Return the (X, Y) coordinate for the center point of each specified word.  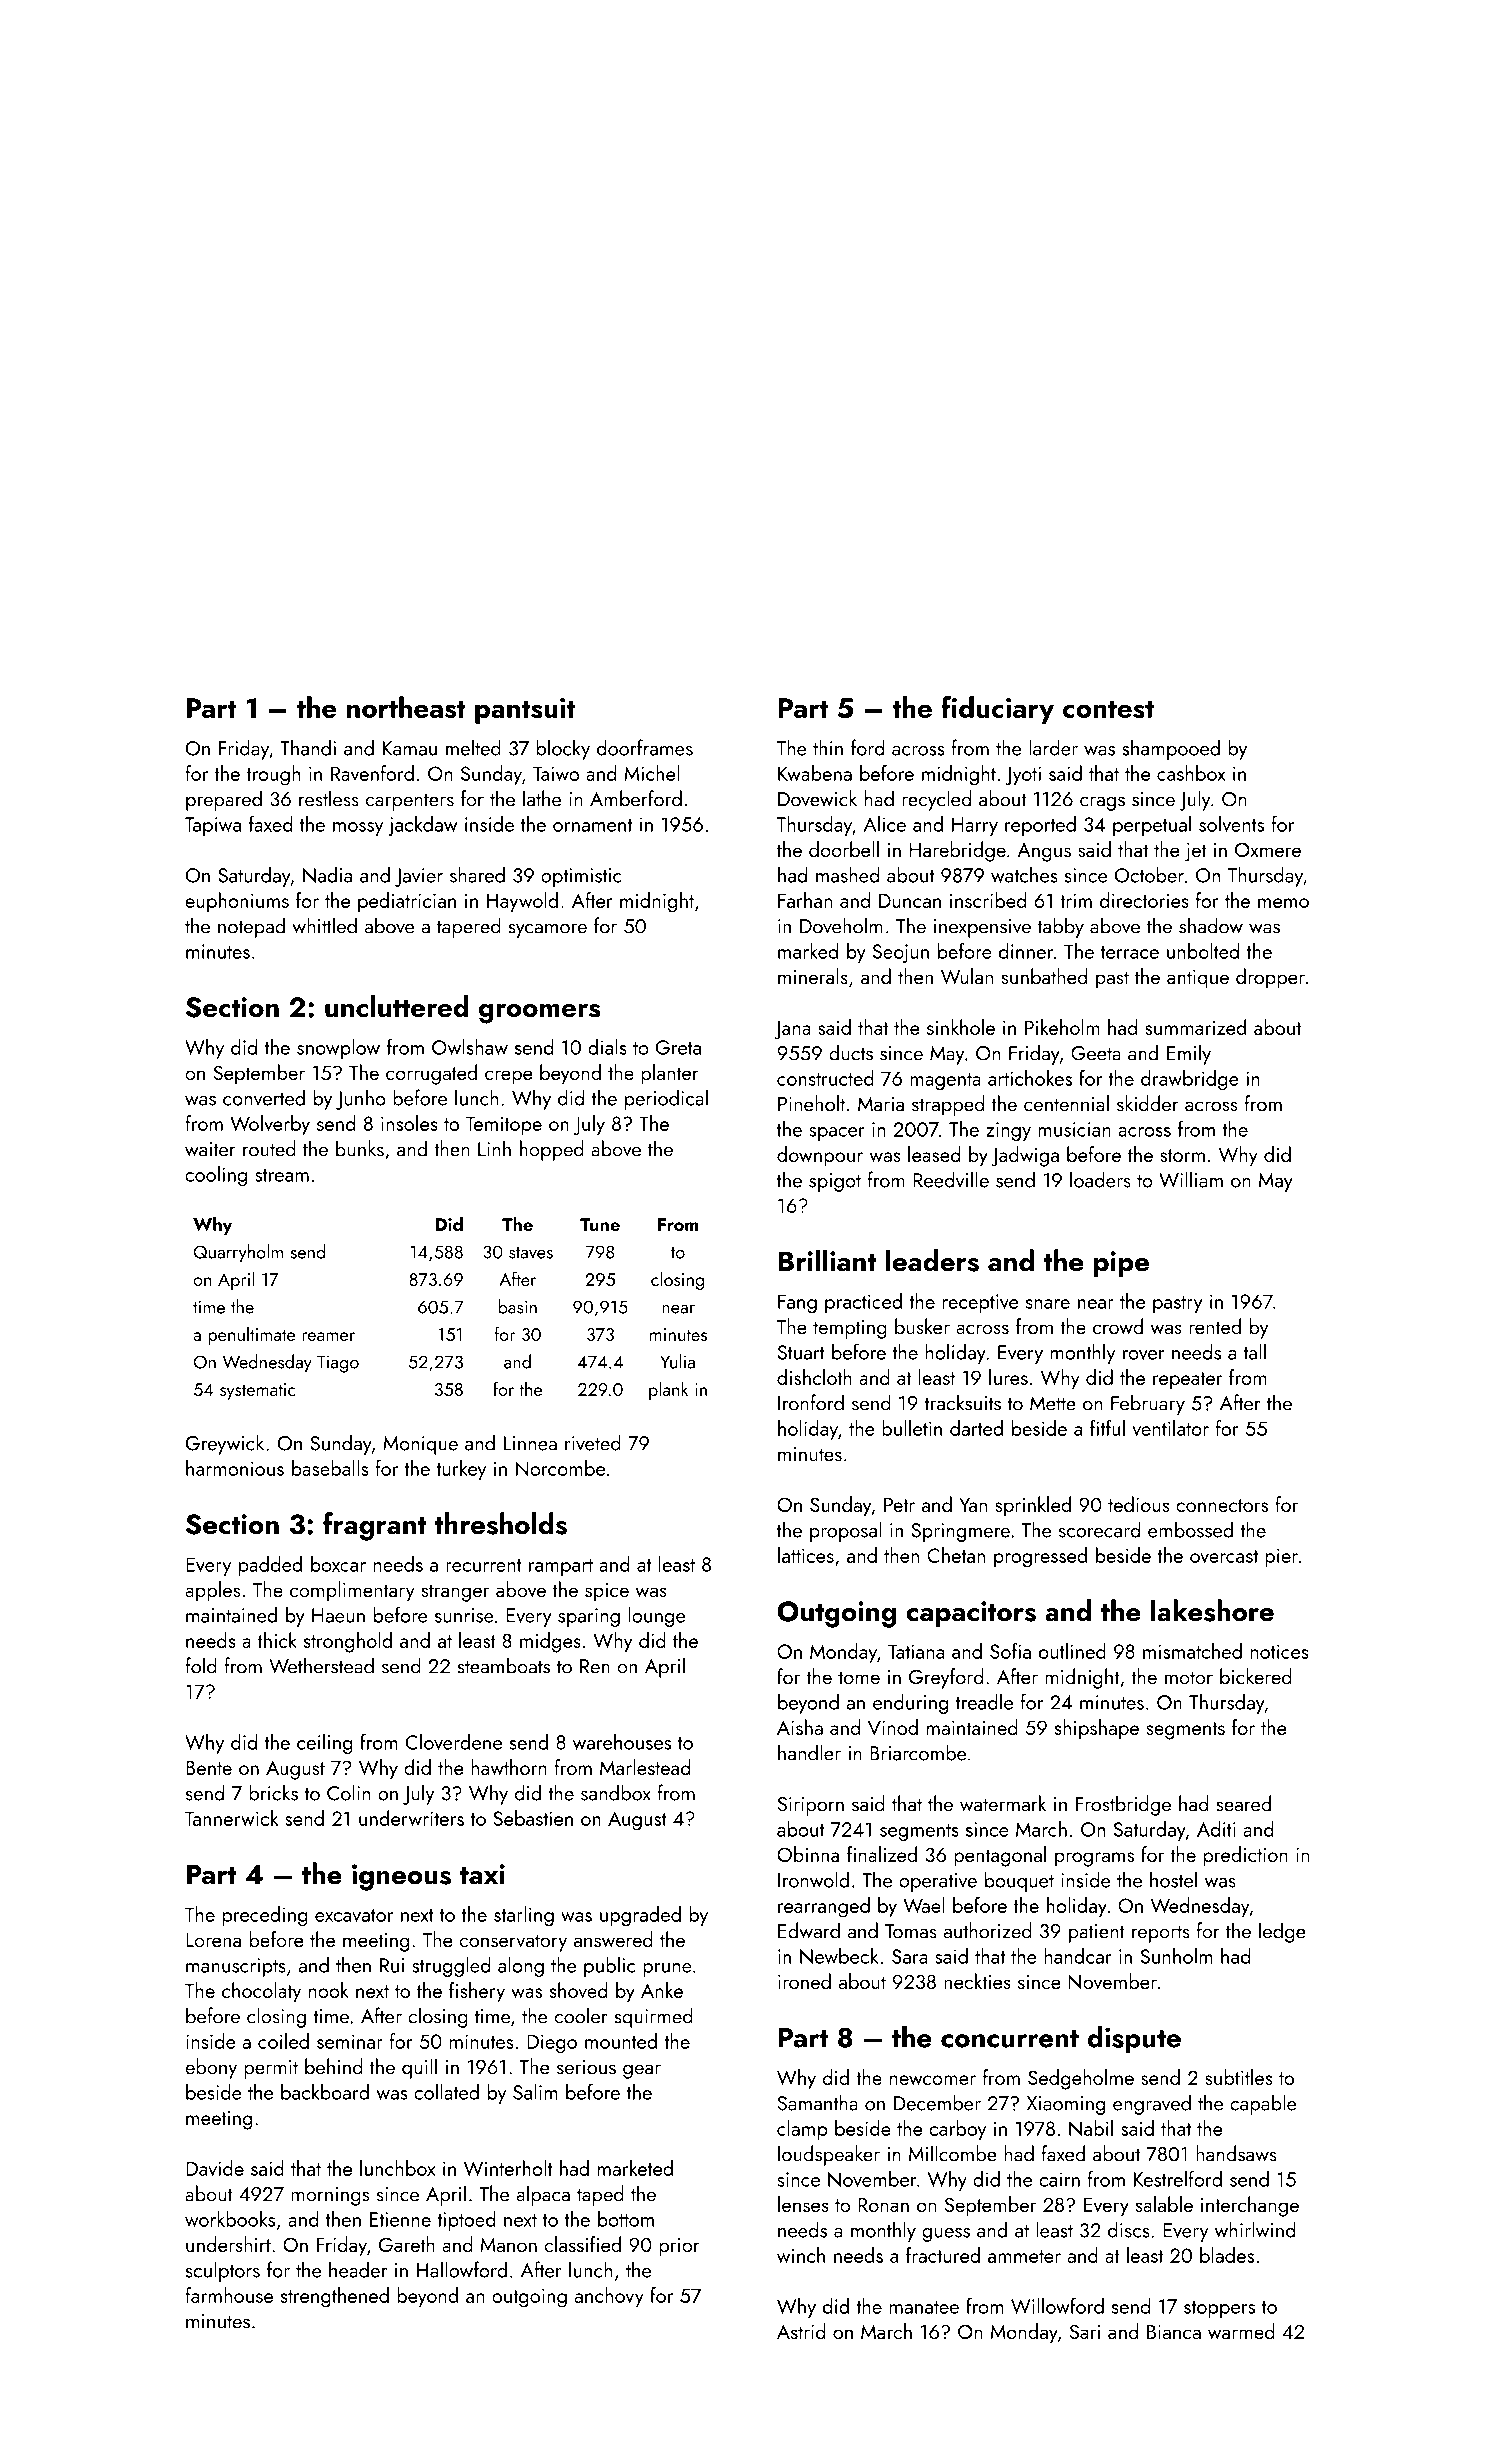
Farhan (805, 900)
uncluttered (396, 1006)
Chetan (956, 1555)
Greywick (225, 1444)
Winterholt (508, 2168)
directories (1144, 900)
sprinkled (1033, 1506)
